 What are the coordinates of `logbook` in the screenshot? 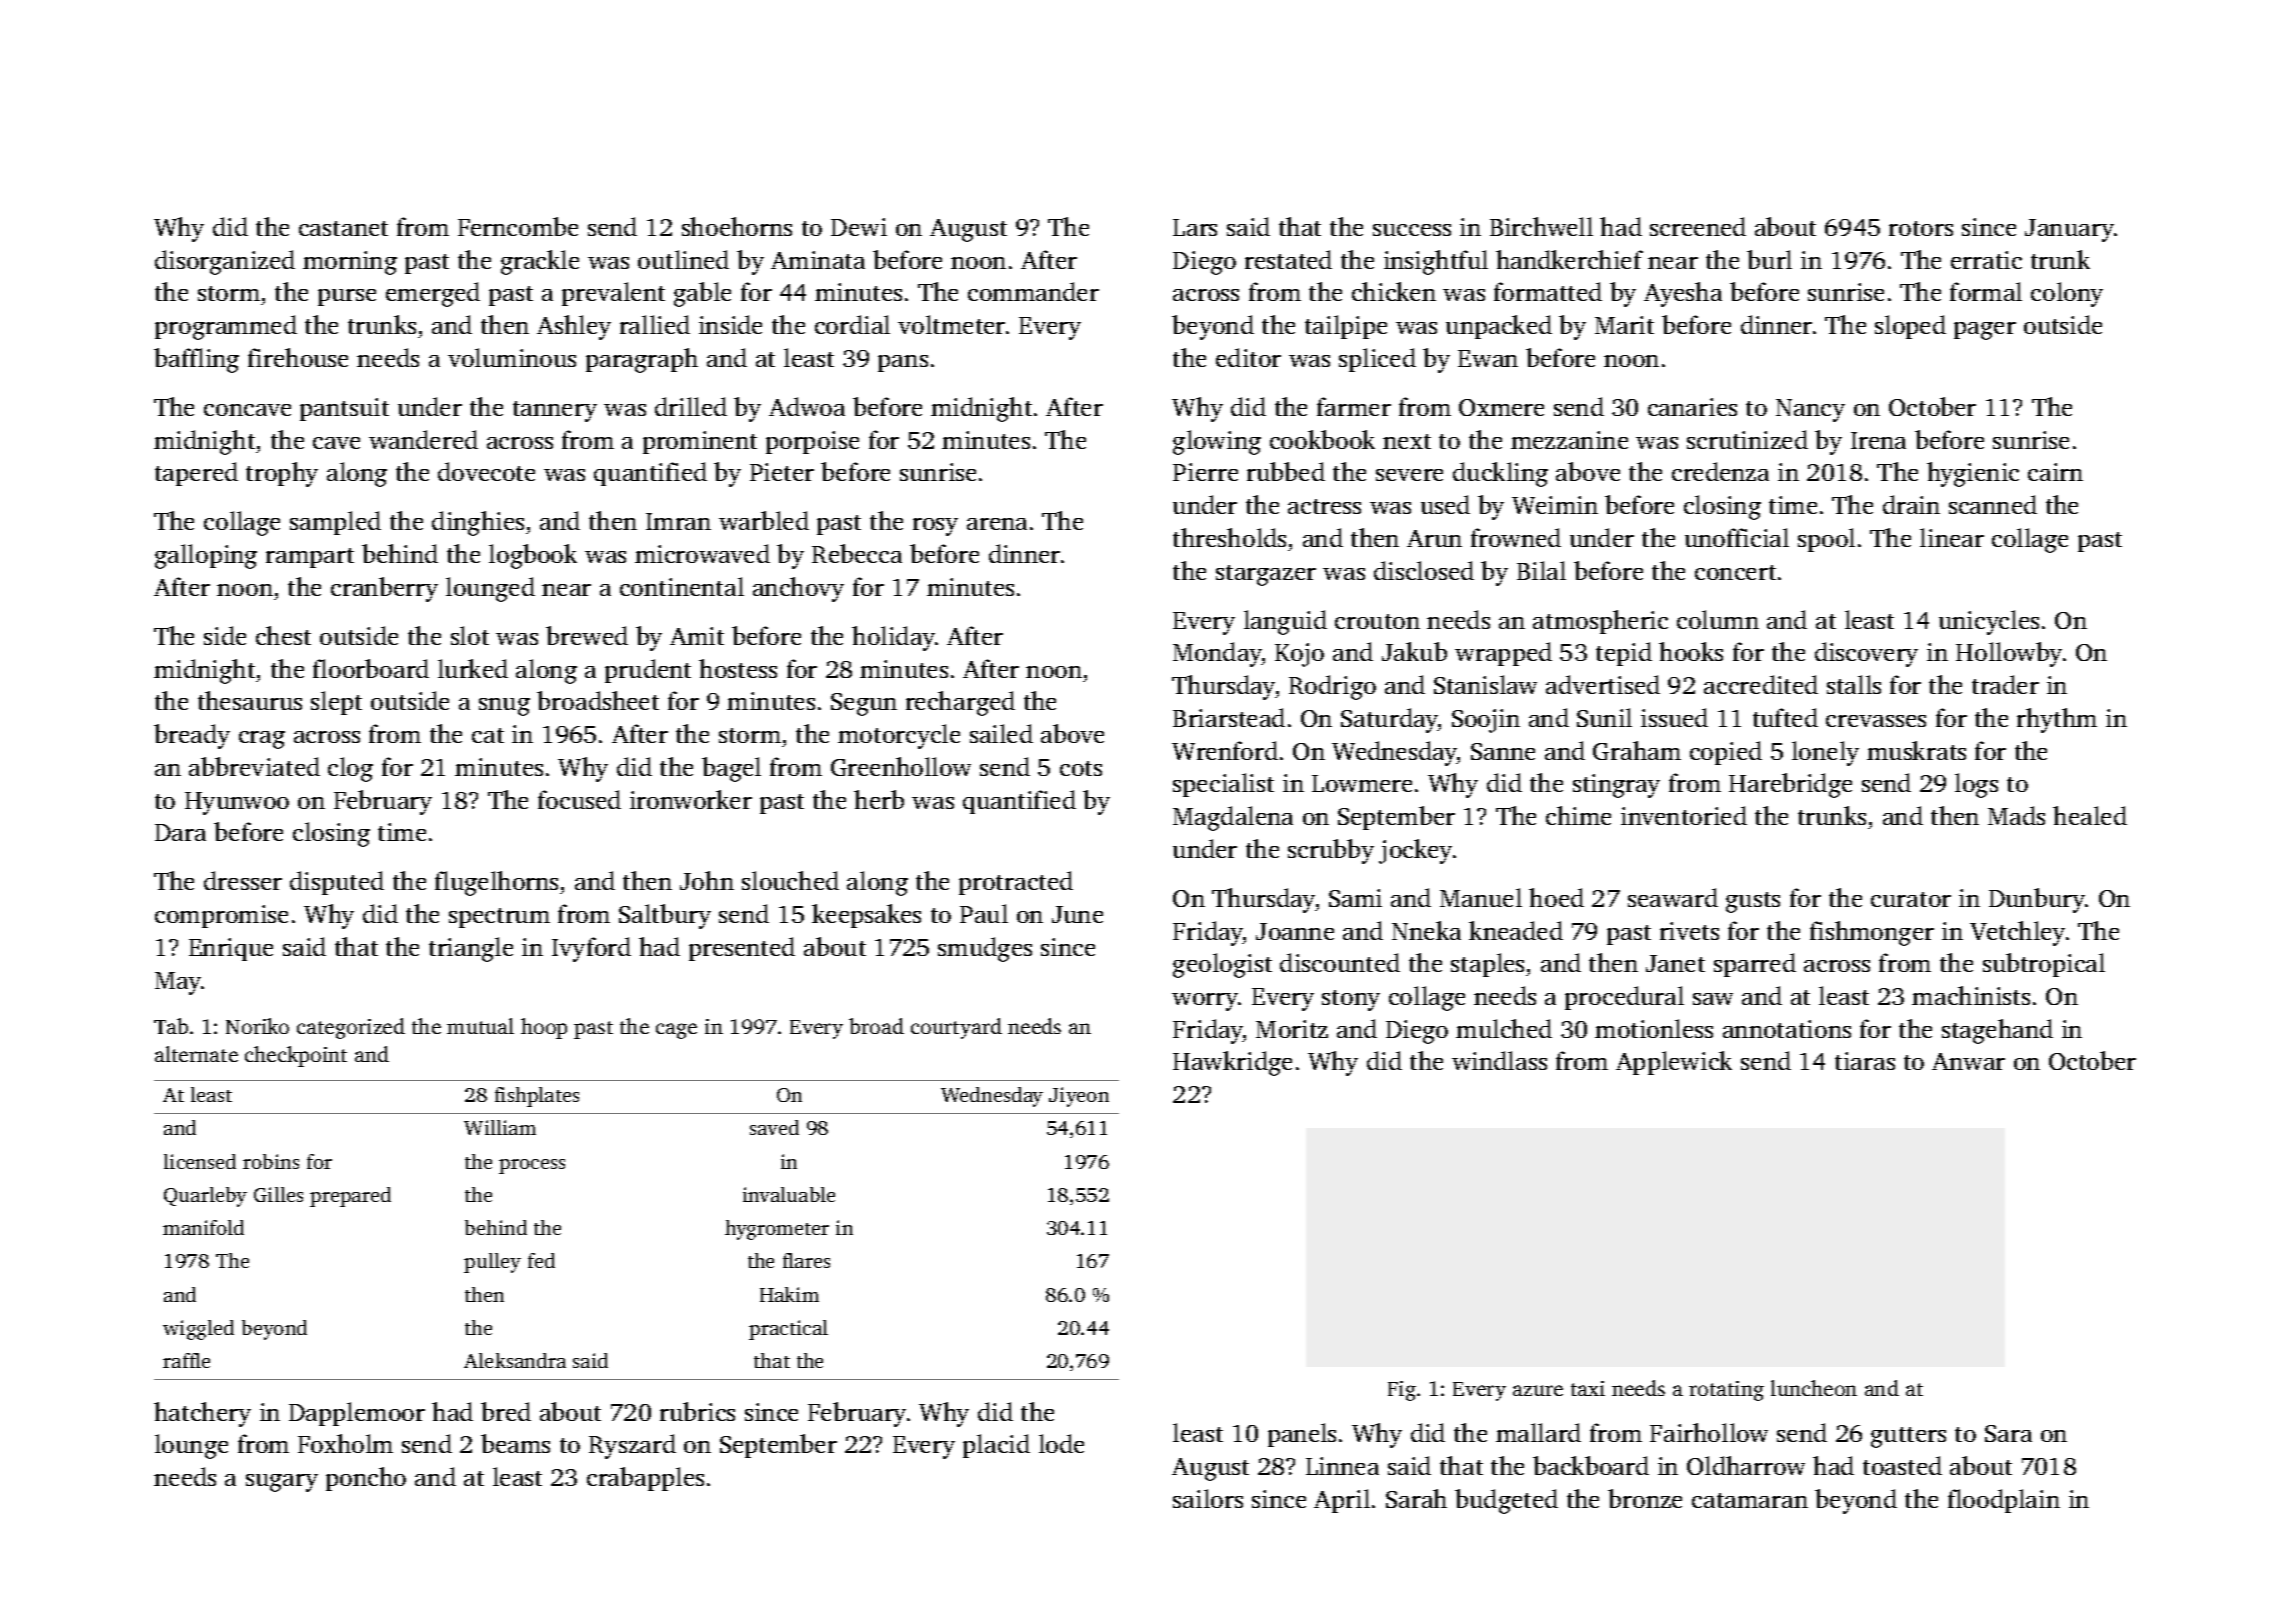 It's located at (533, 556).
